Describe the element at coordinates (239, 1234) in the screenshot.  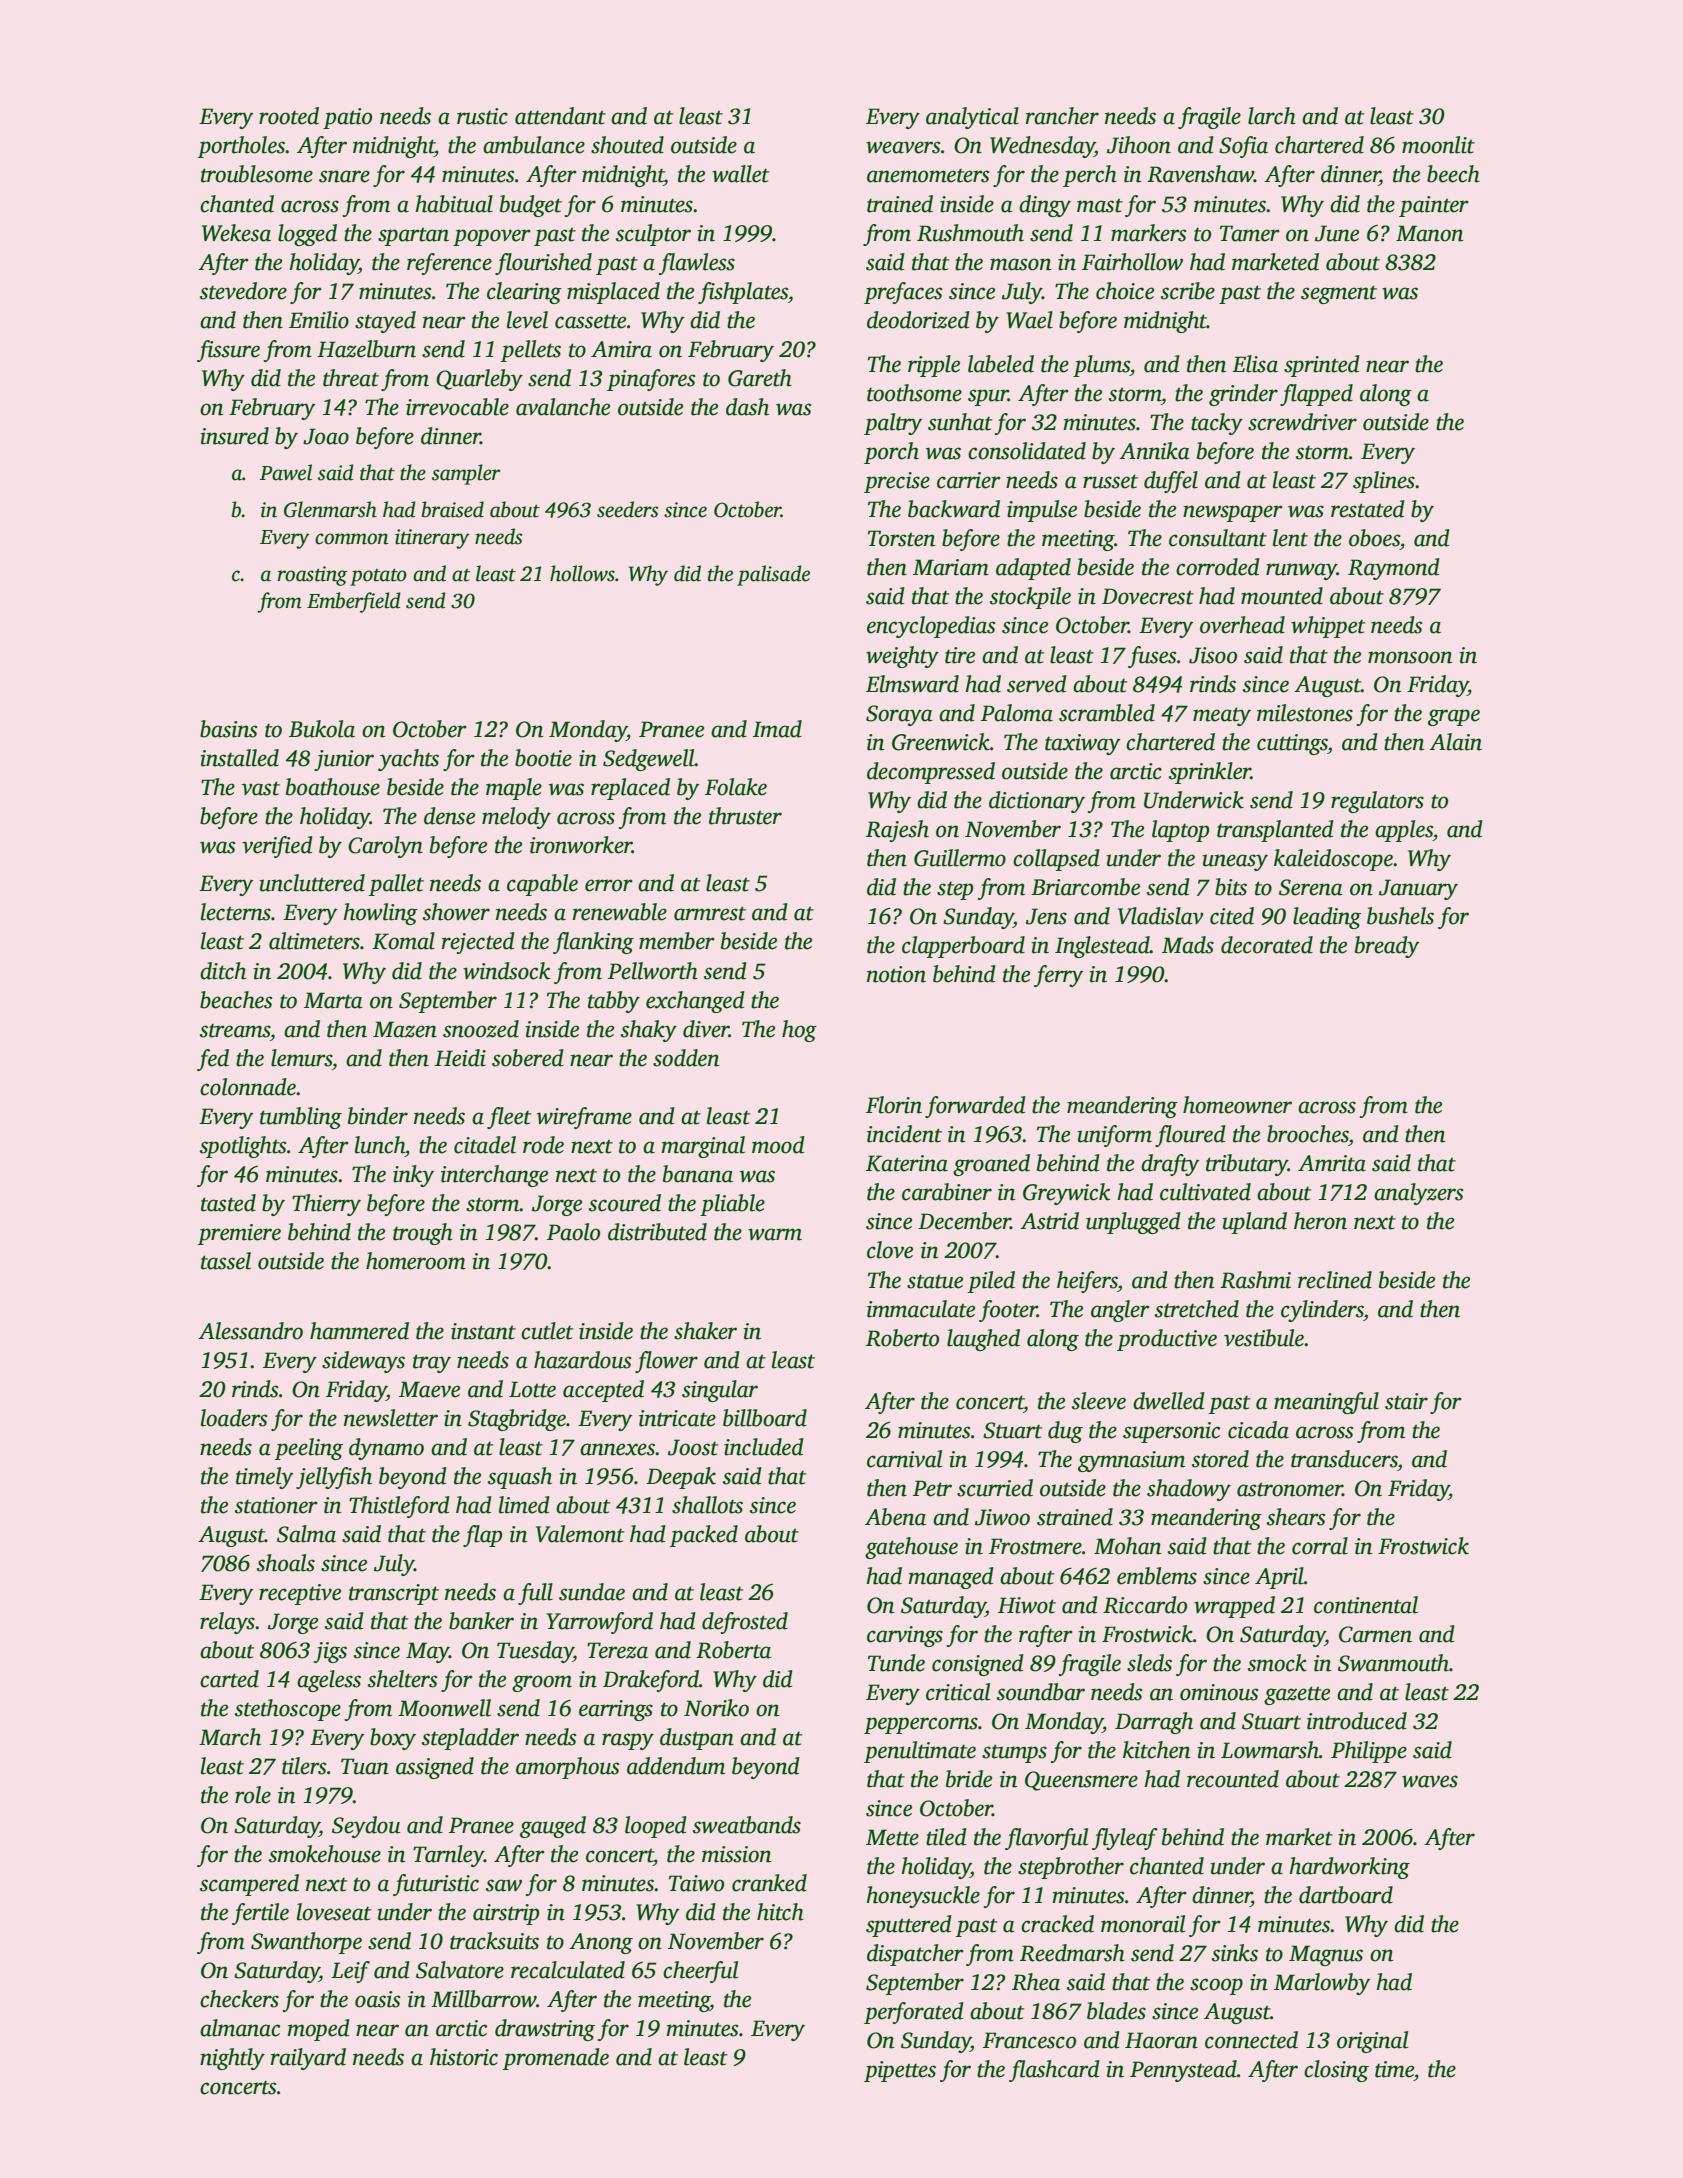
I see `premiere` at that location.
